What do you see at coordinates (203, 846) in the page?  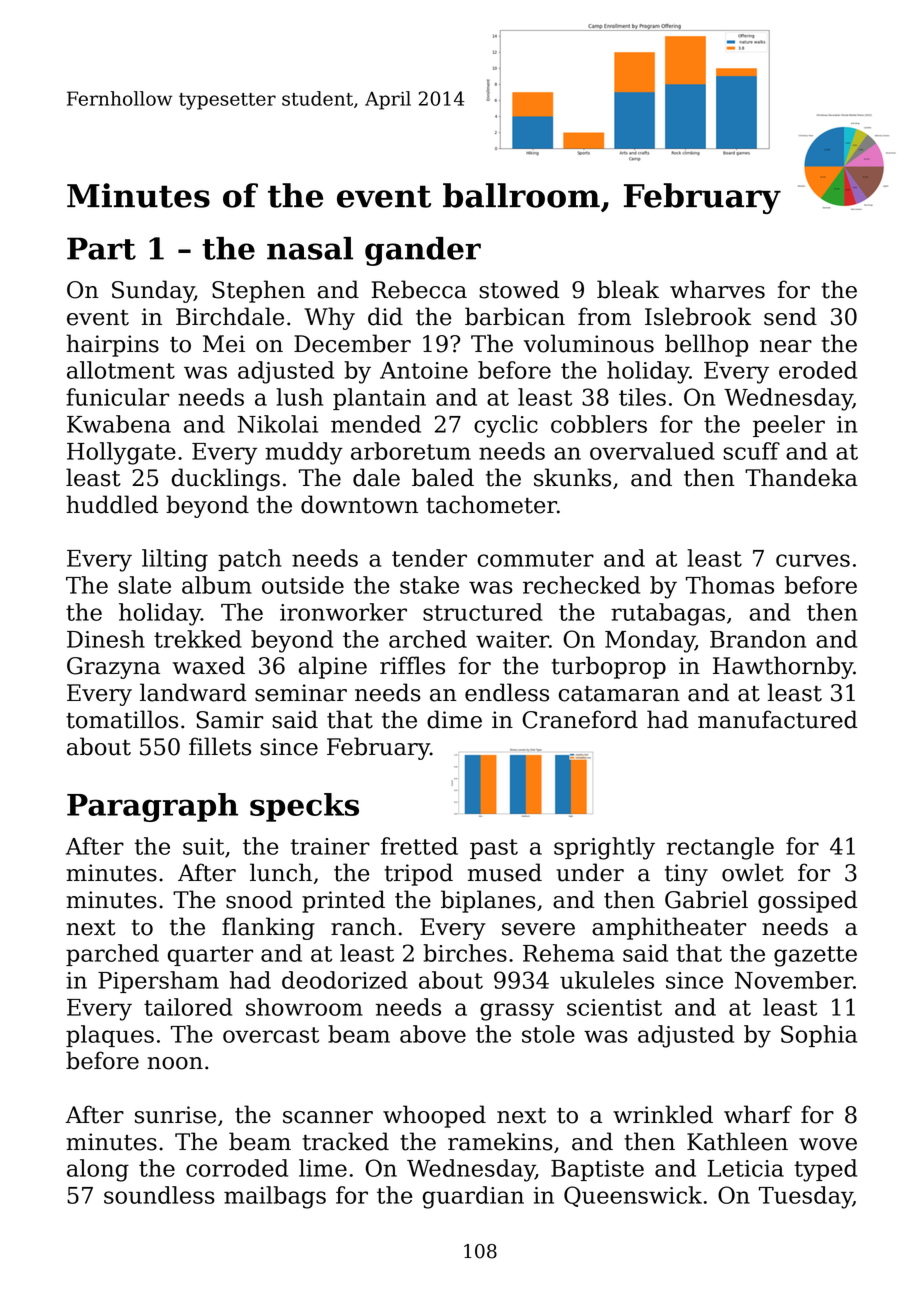 I see `suit` at bounding box center [203, 846].
